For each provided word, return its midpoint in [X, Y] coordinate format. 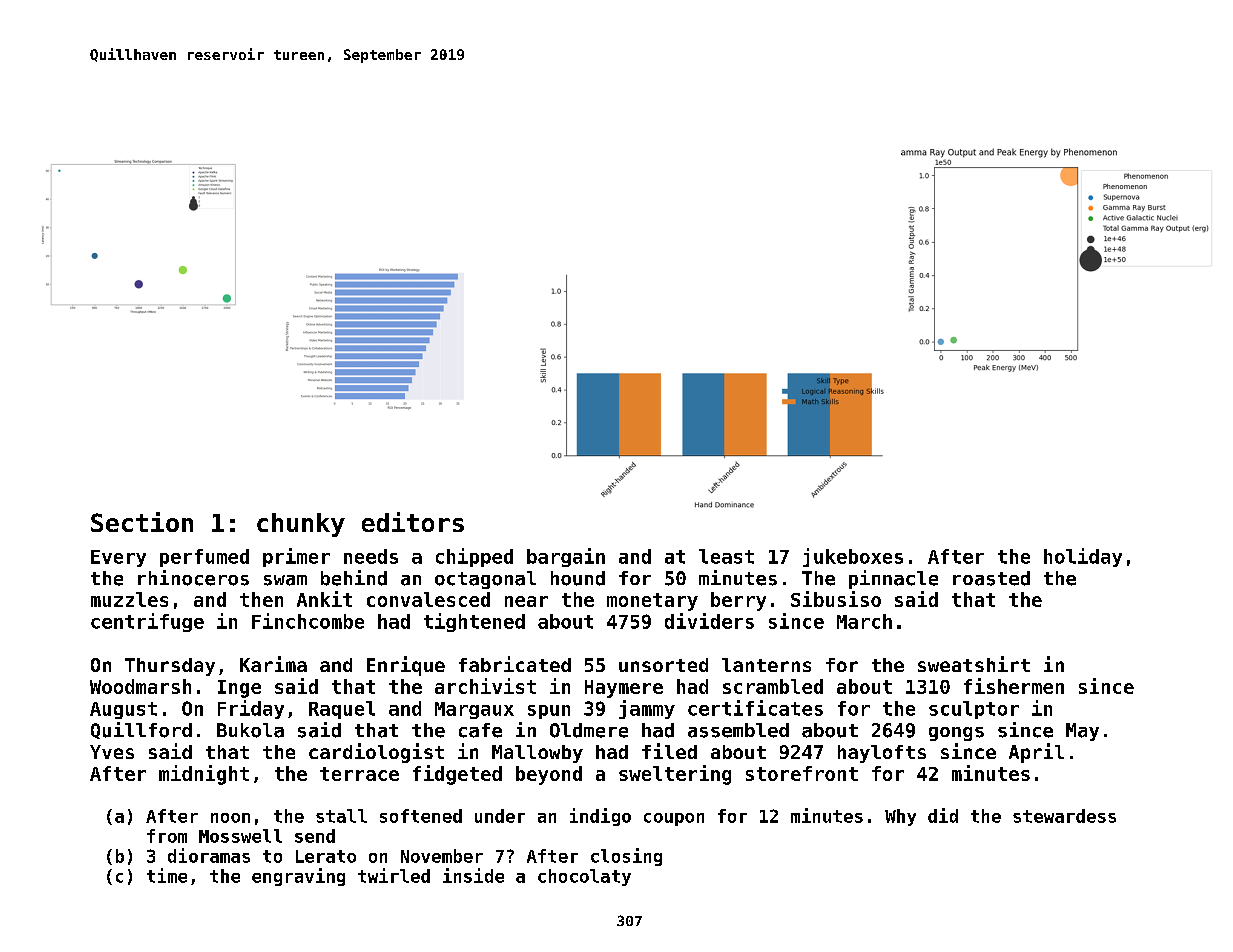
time [167, 875]
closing [626, 857]
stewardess [1064, 816]
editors [413, 522]
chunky [301, 525]
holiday [1083, 557]
